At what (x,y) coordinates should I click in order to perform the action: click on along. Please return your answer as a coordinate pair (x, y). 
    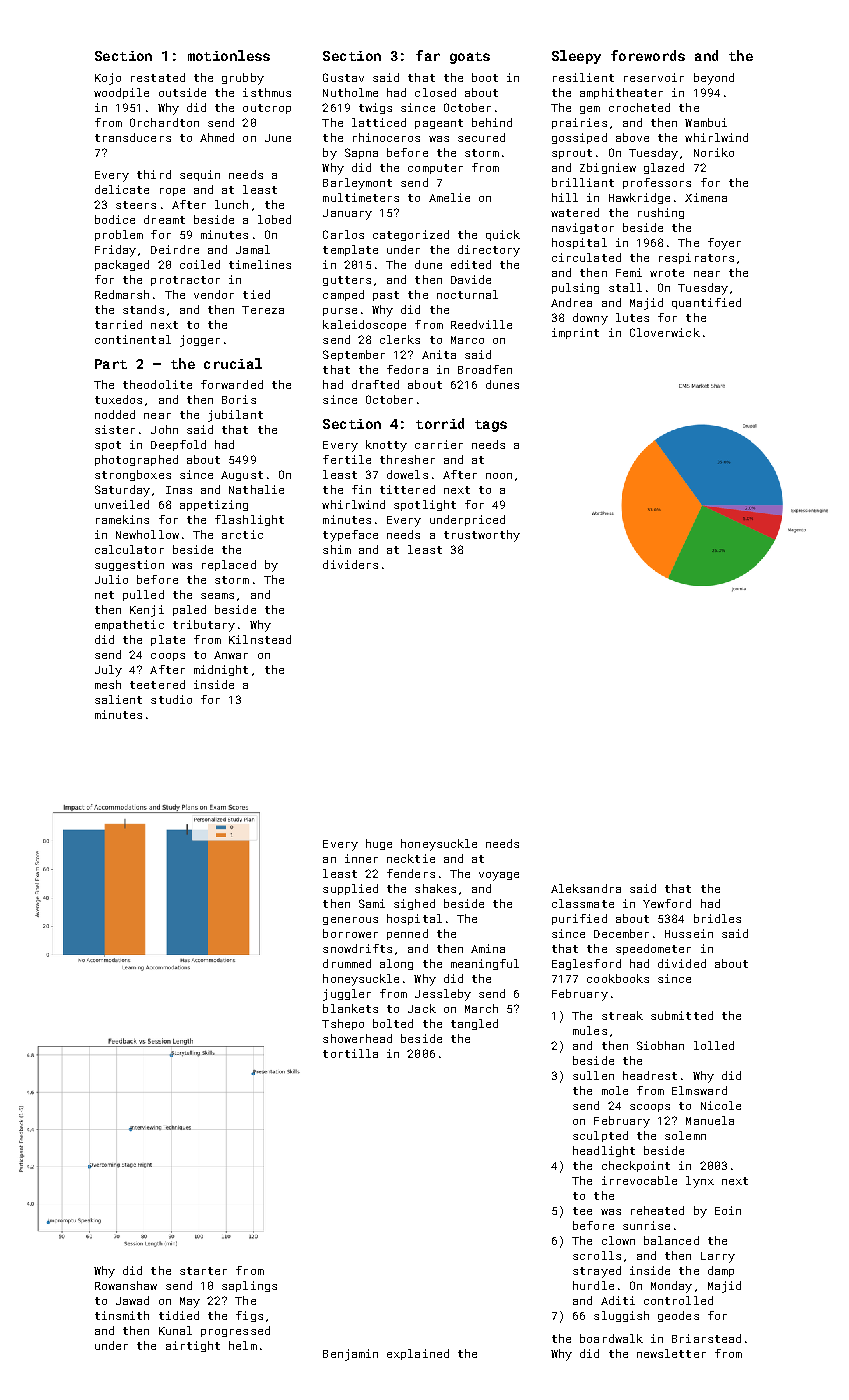
    Looking at the image, I should click on (396, 964).
